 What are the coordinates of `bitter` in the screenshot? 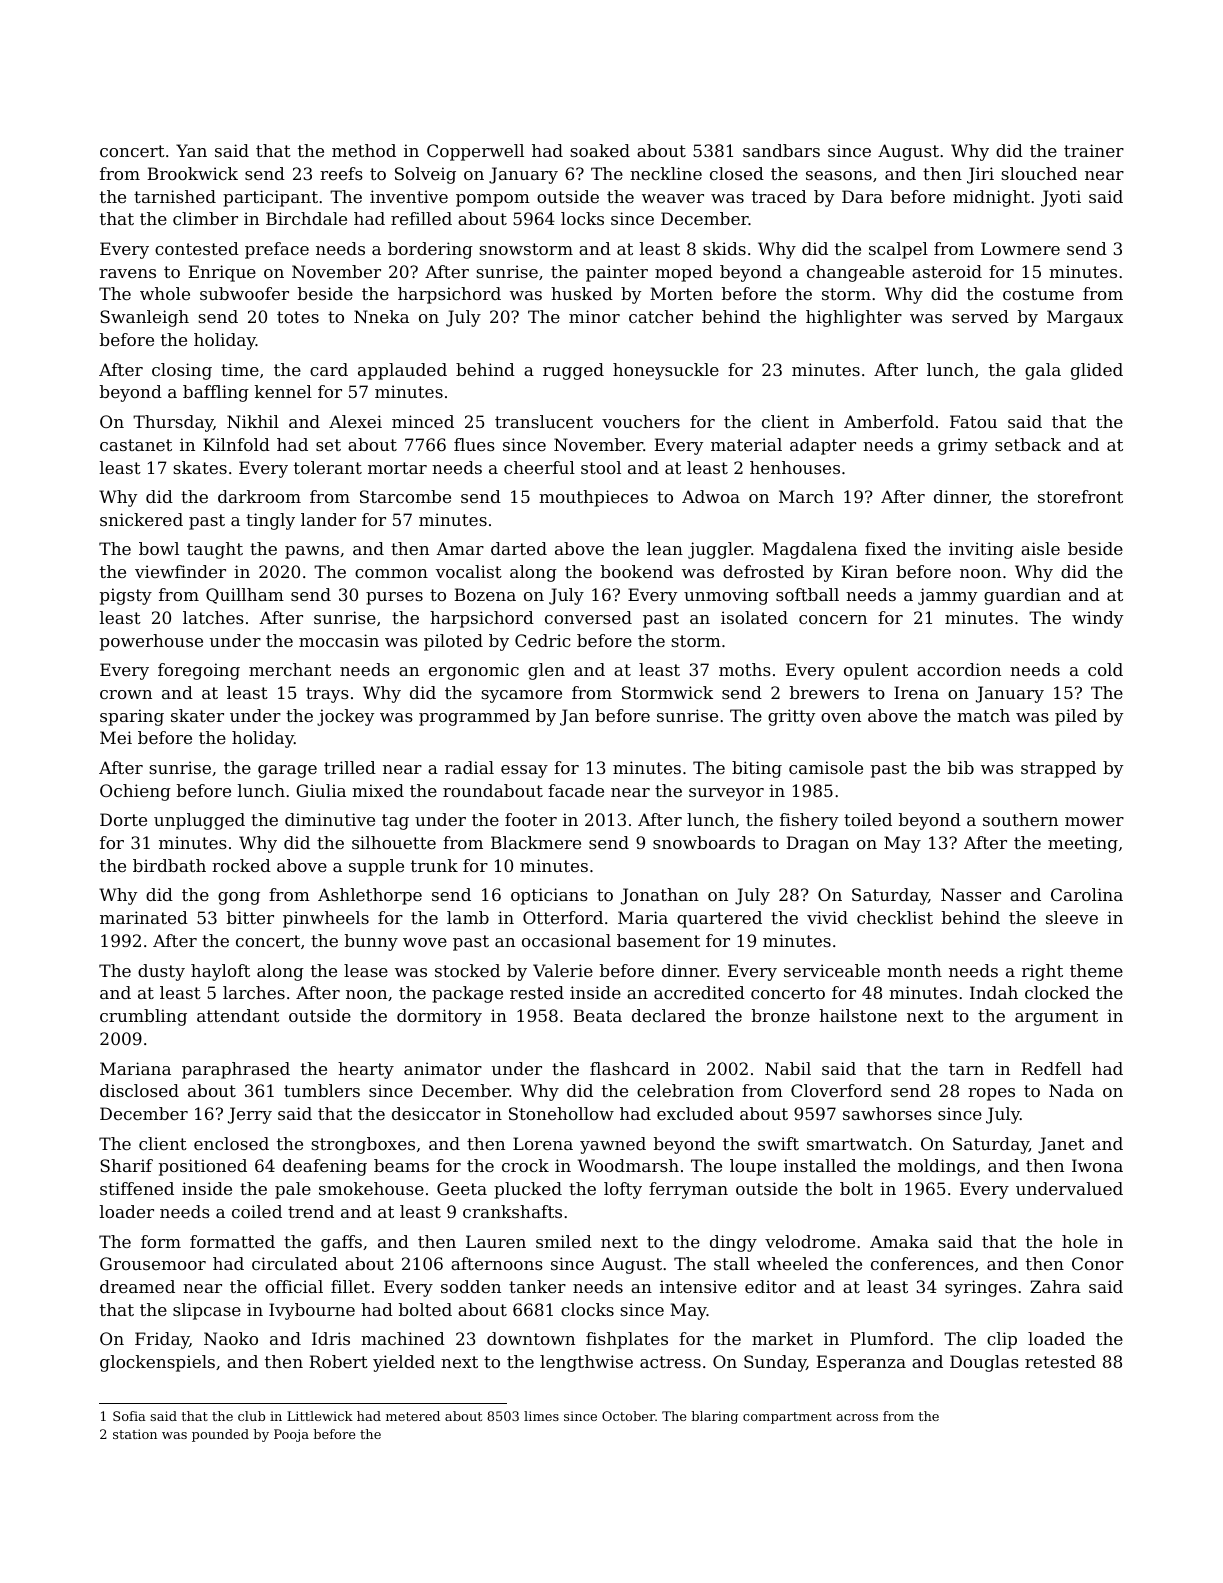 It's located at (250, 917).
